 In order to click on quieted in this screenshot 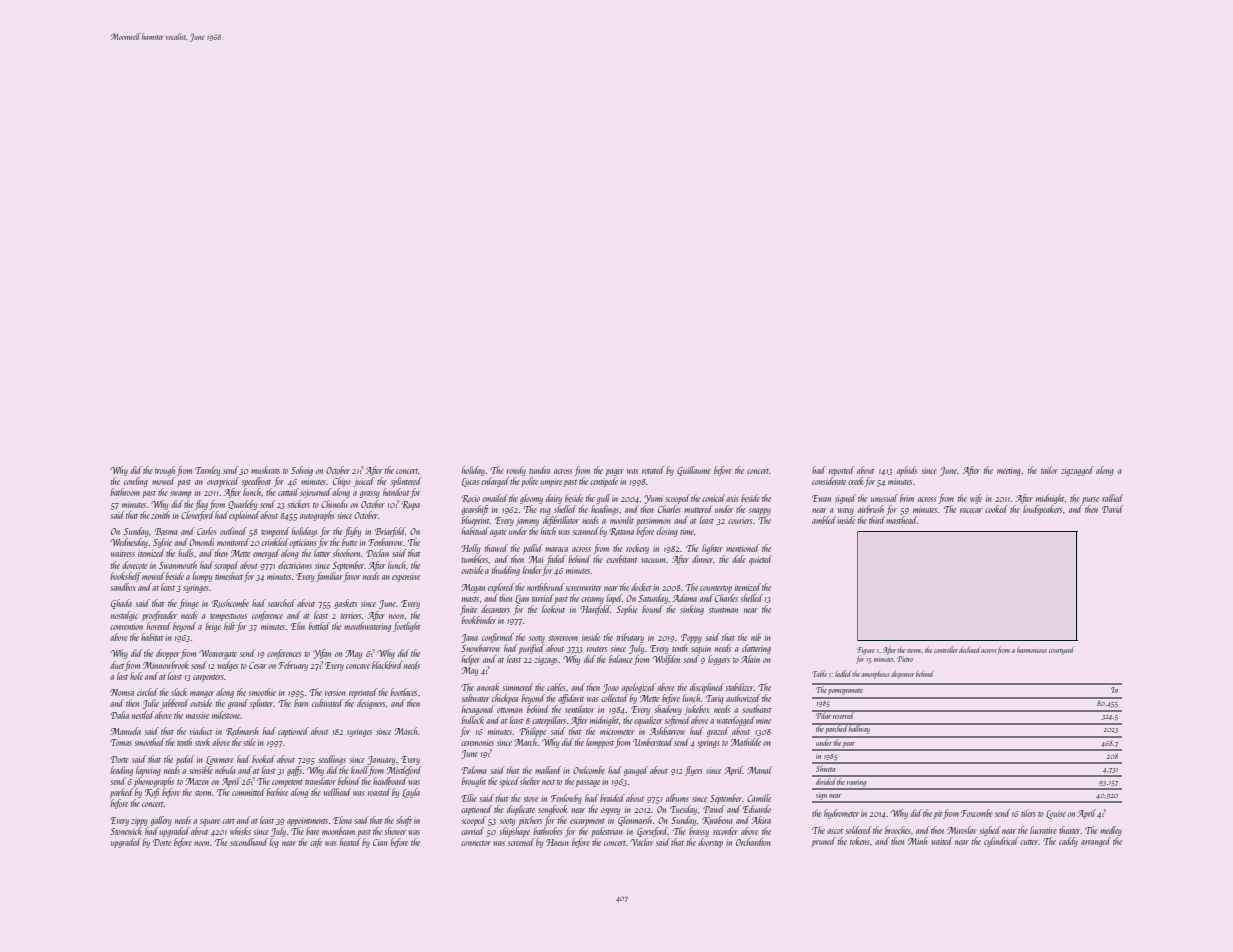, I will do `click(760, 560)`.
